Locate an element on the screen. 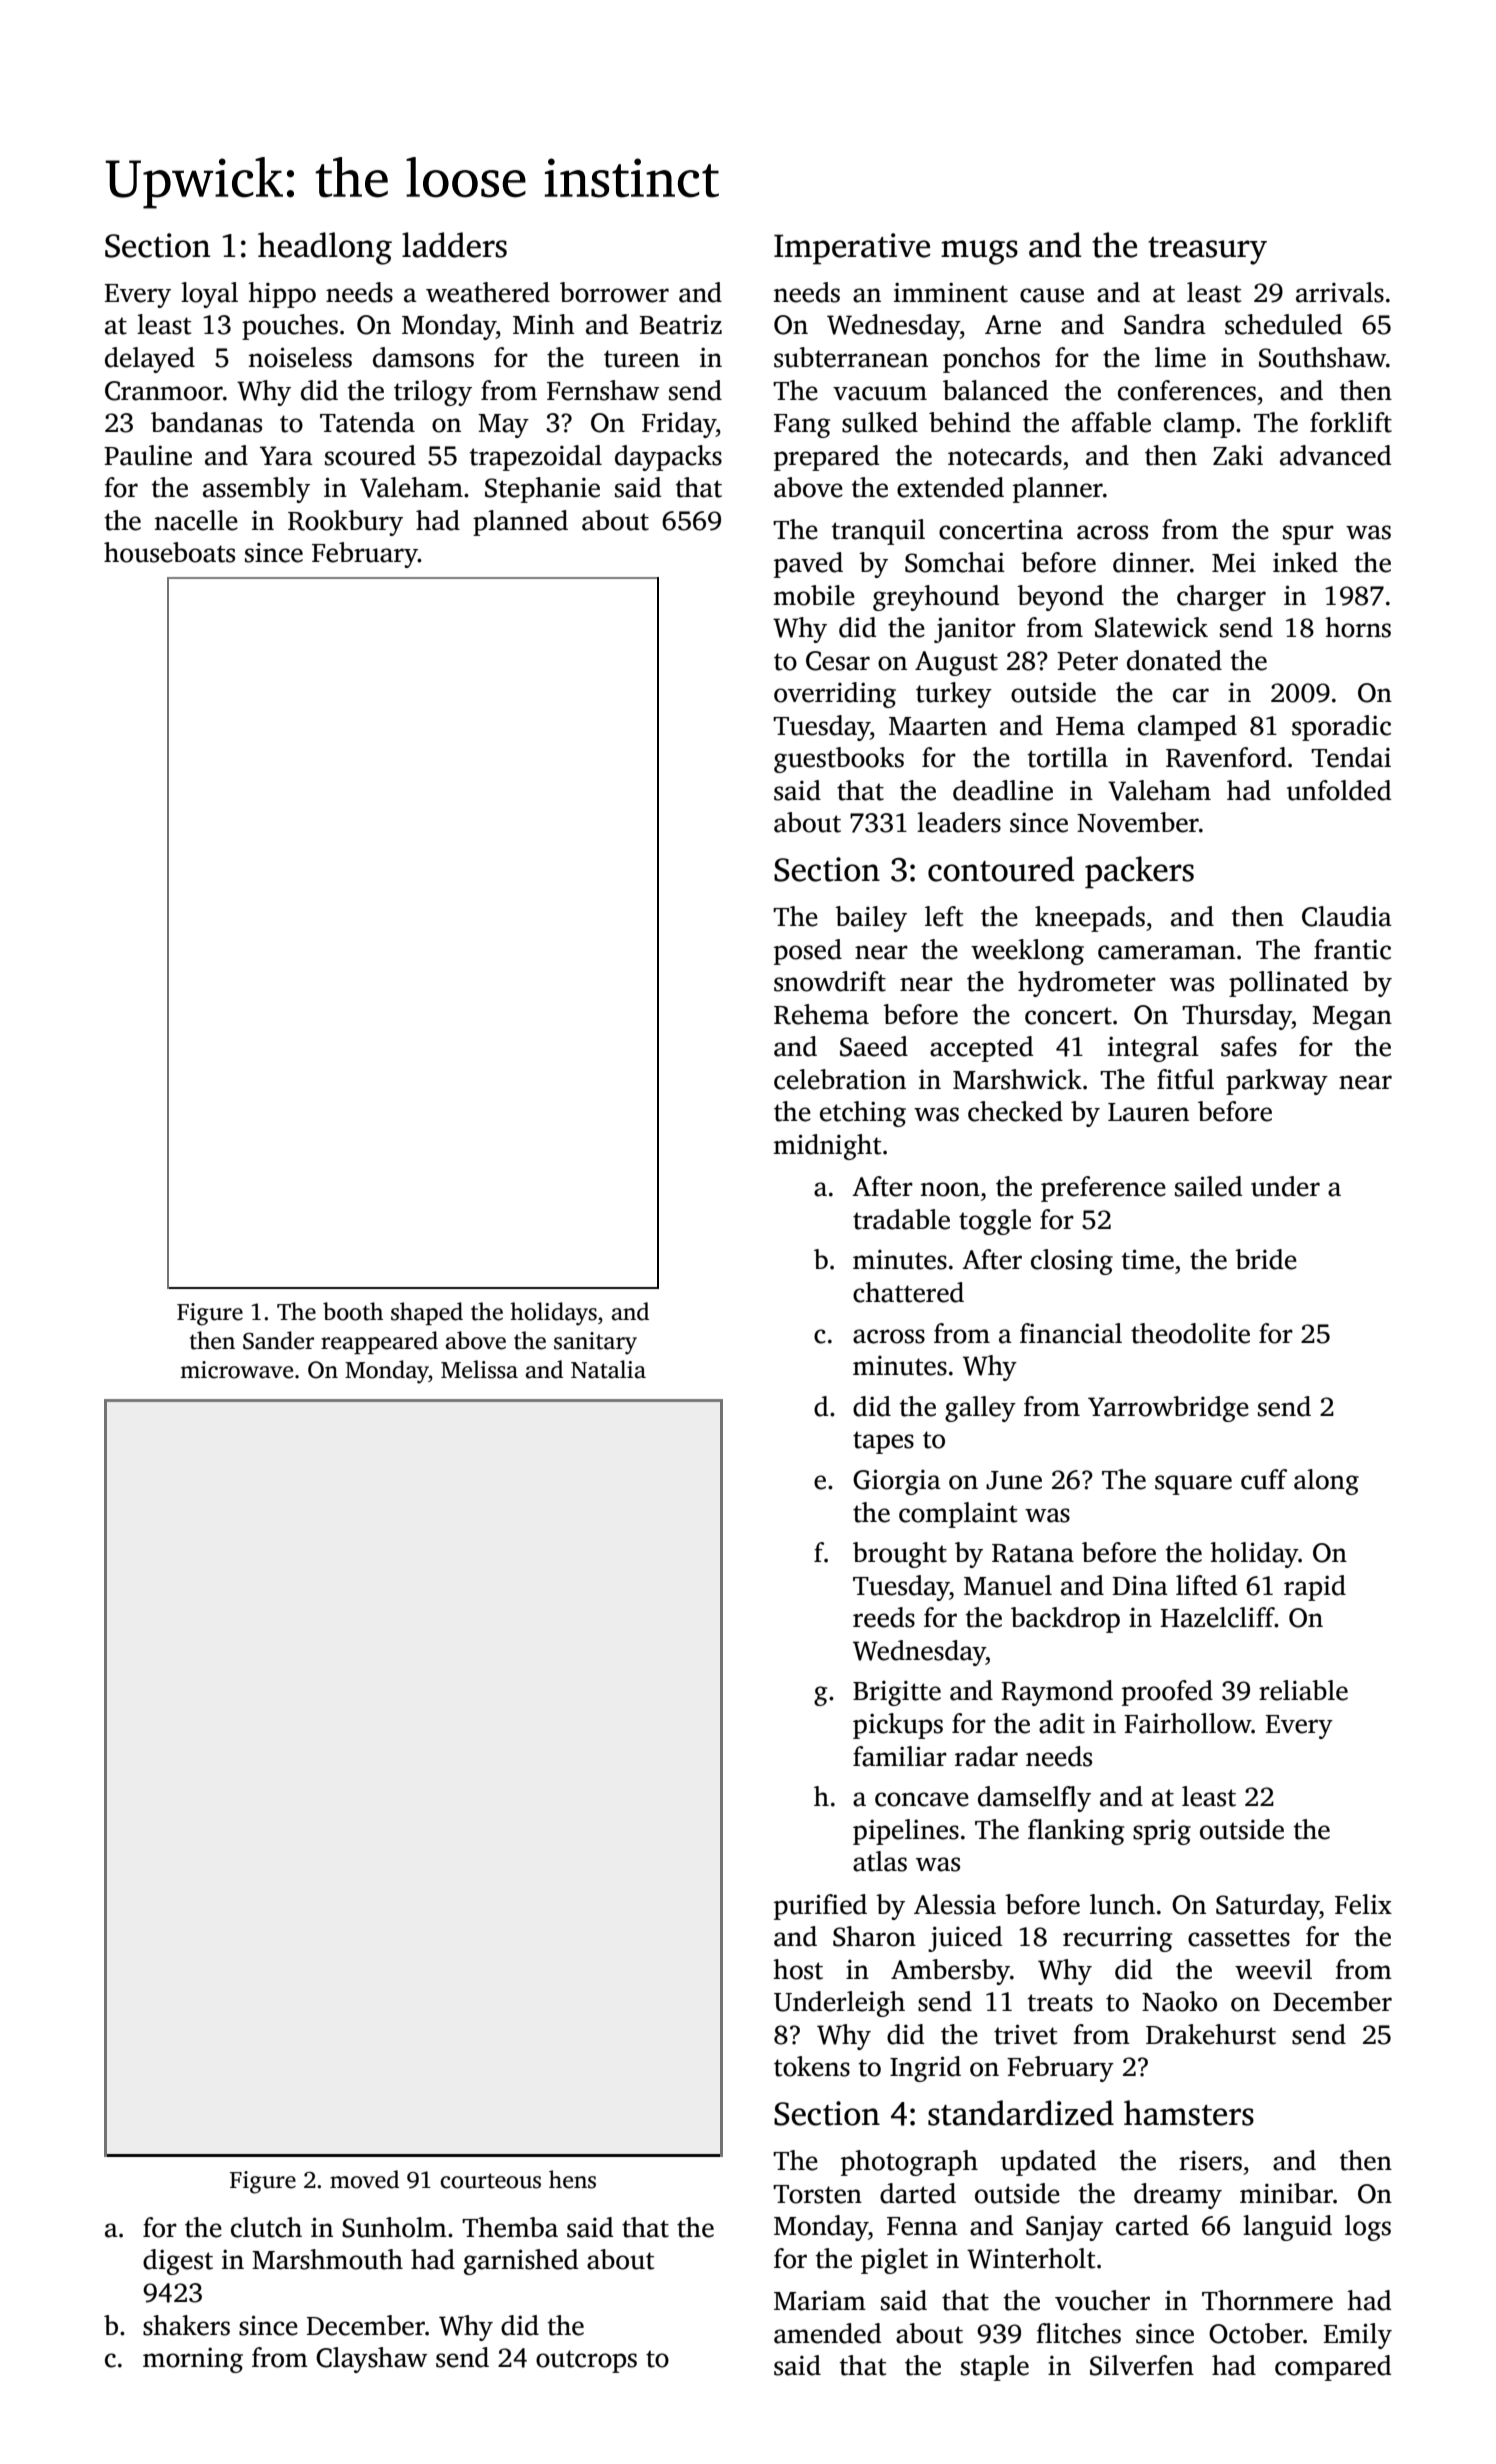 The width and height of the screenshot is (1496, 2464). reliable is located at coordinates (1303, 1690).
